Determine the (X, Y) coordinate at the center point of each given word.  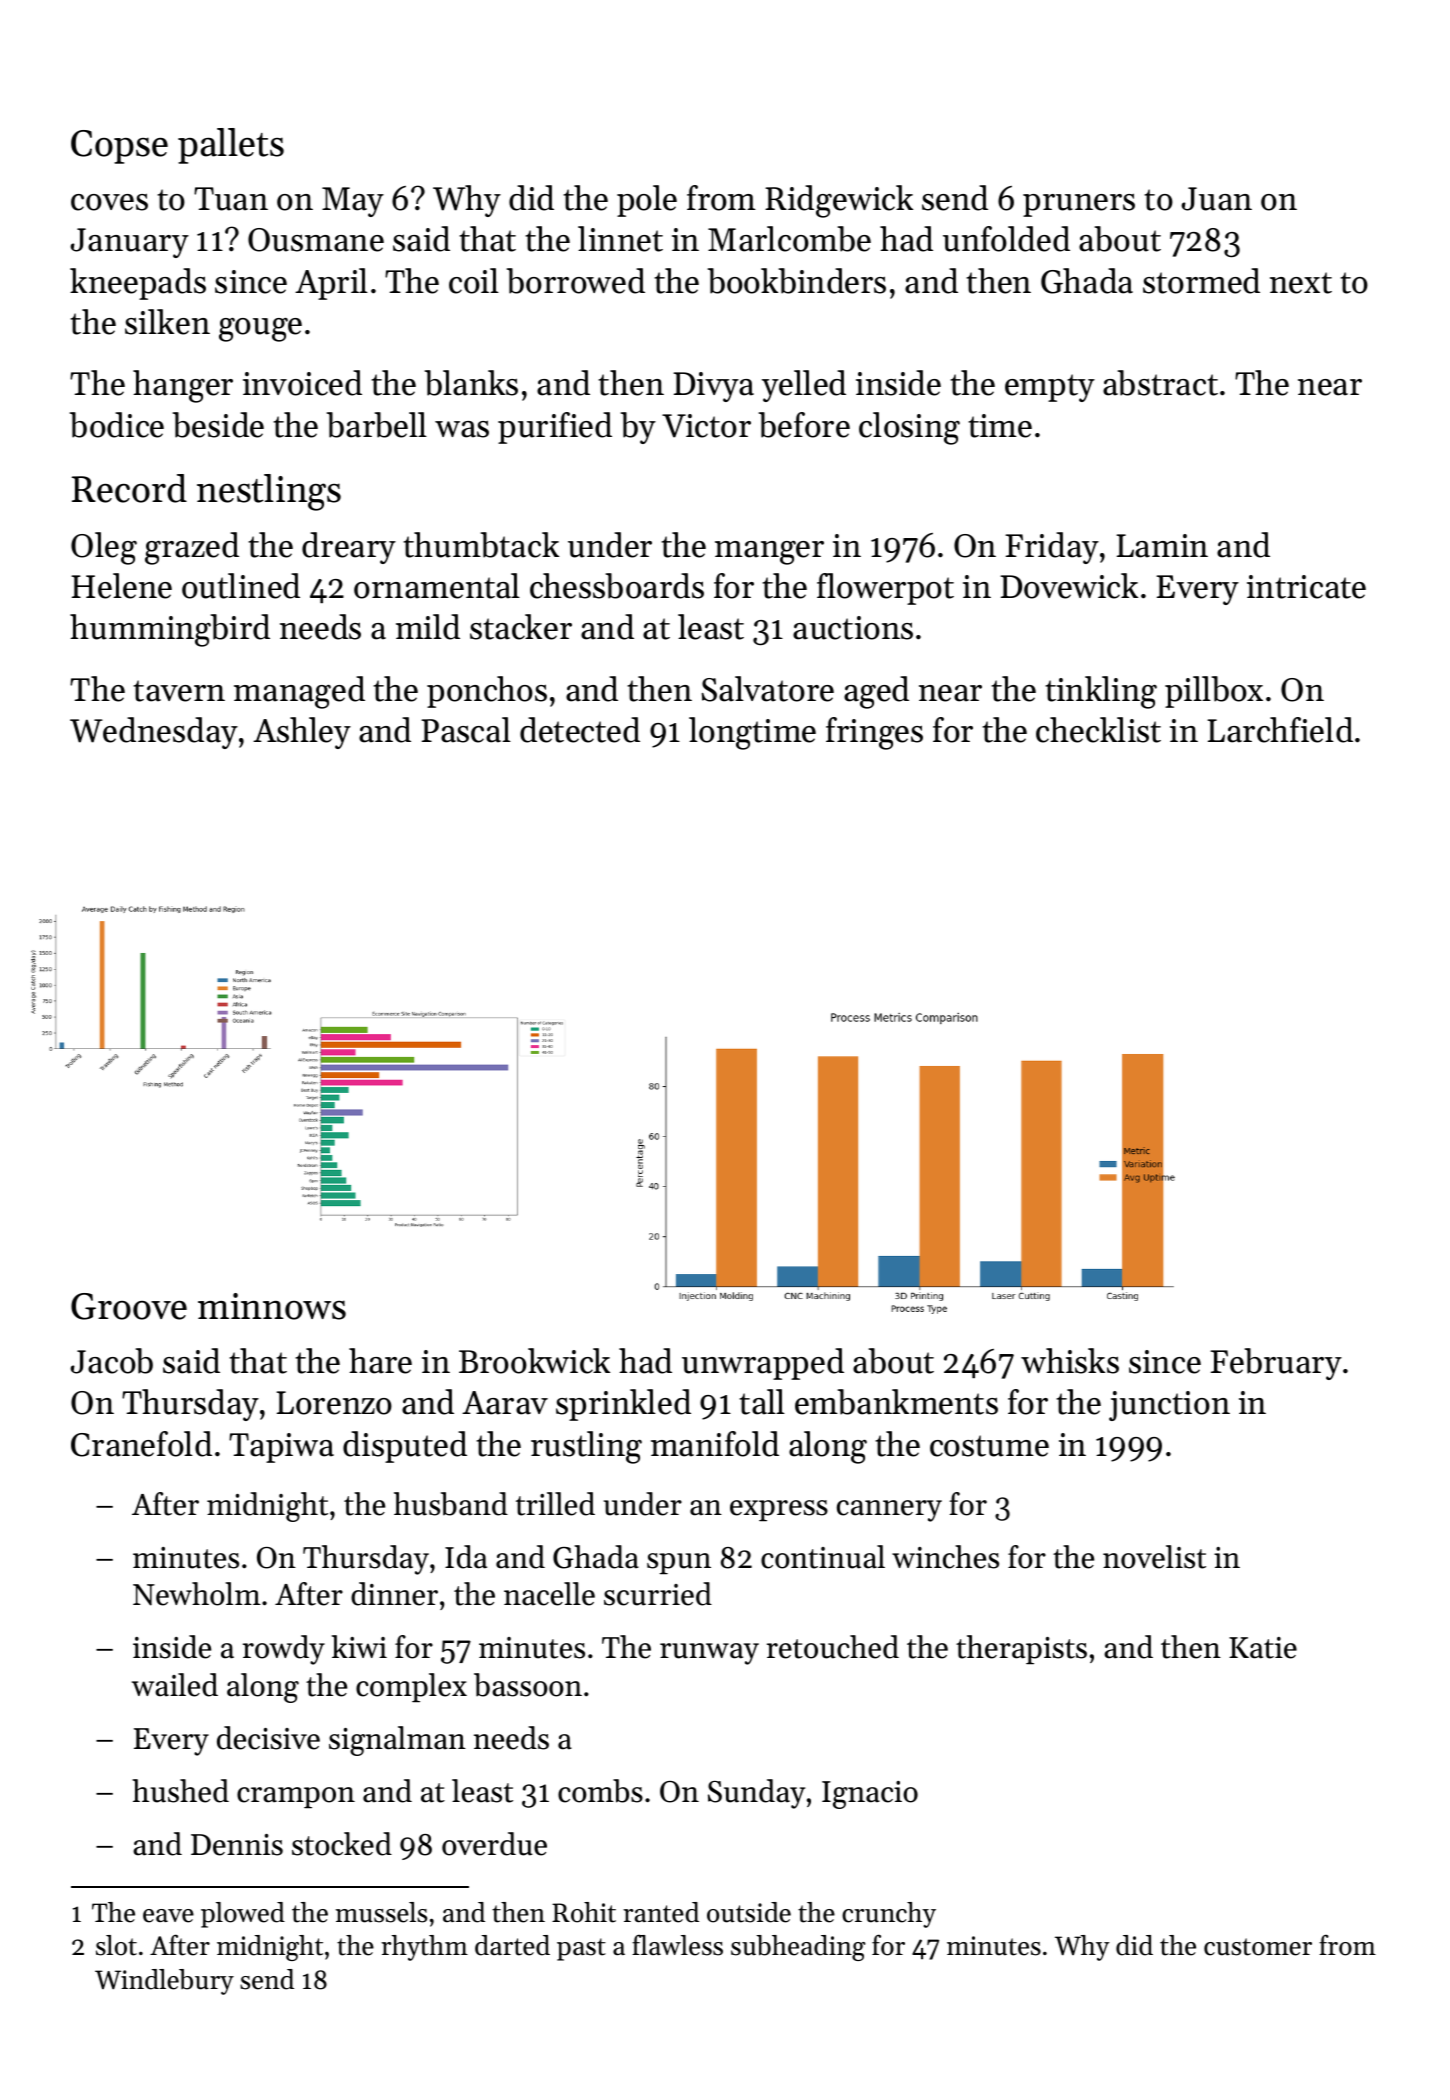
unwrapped (763, 1364)
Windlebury (164, 1982)
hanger (183, 386)
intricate (1306, 587)
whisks (1070, 1361)
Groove (129, 1306)
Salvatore (768, 689)
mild (428, 627)
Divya (713, 387)
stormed (1201, 281)
